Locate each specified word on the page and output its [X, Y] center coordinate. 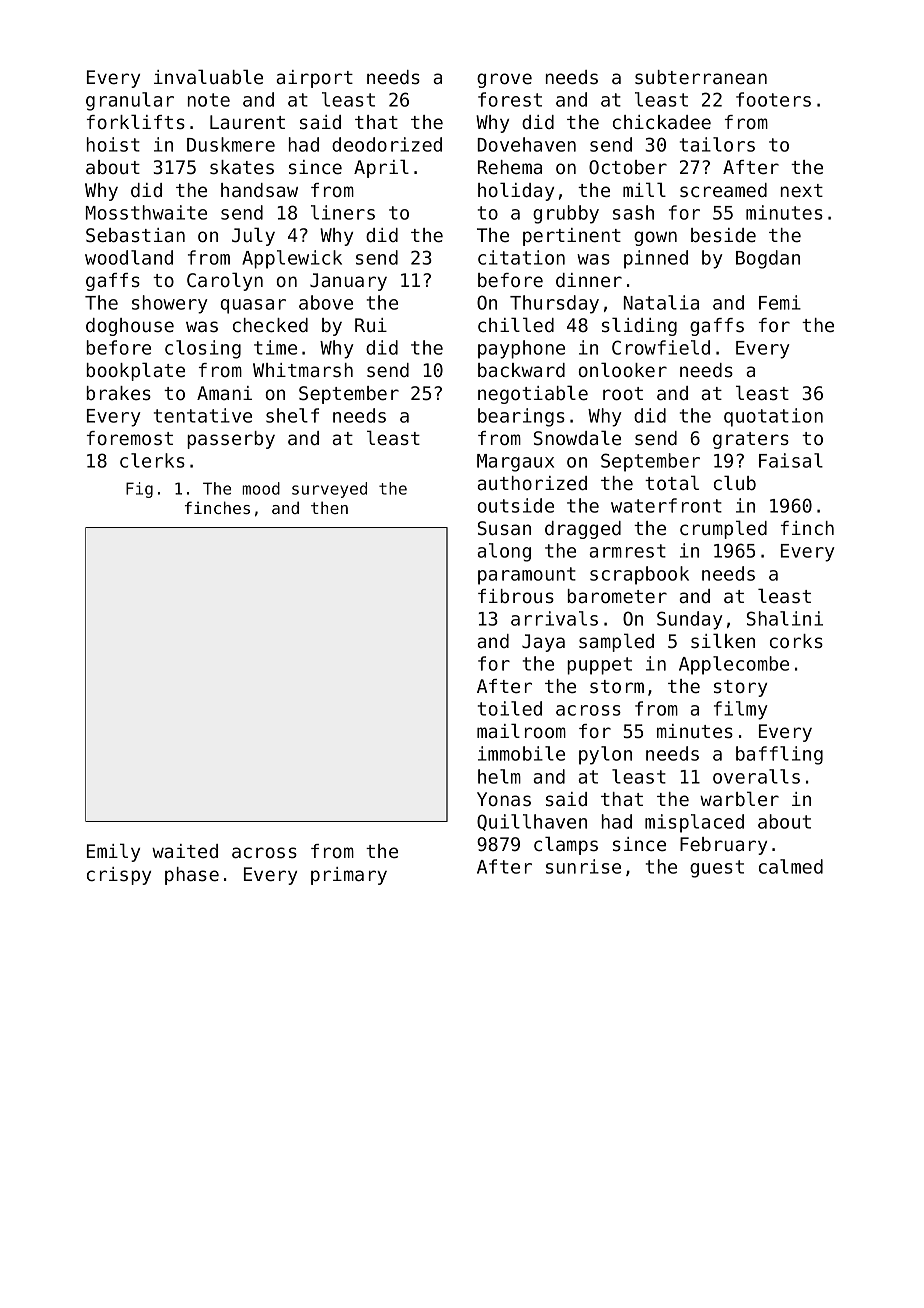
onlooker [623, 369]
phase [192, 876]
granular [130, 101]
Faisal [791, 460]
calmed [791, 866]
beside [723, 235]
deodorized [387, 144]
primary [349, 876]
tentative [203, 415]
